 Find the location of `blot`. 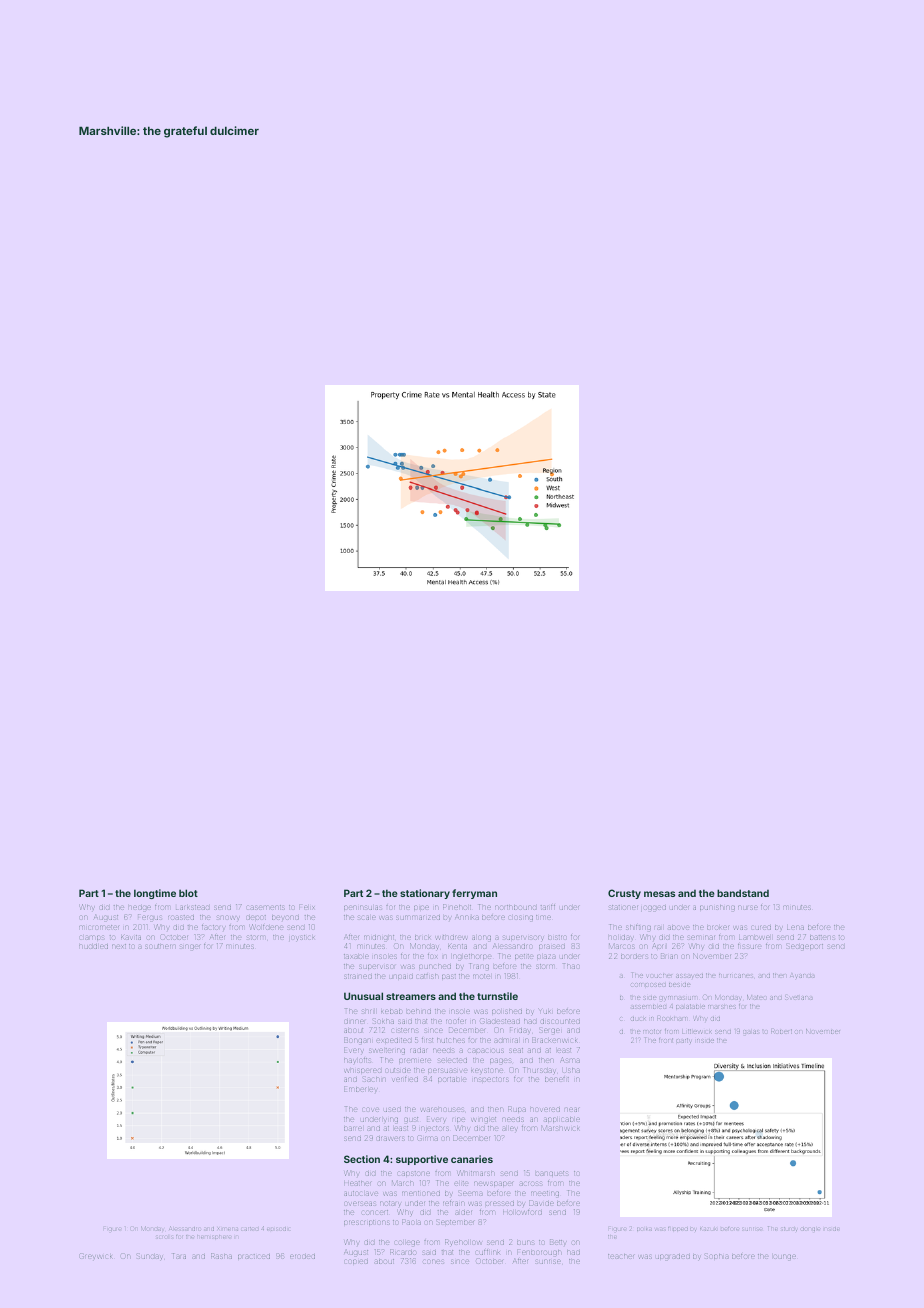

blot is located at coordinates (188, 893).
